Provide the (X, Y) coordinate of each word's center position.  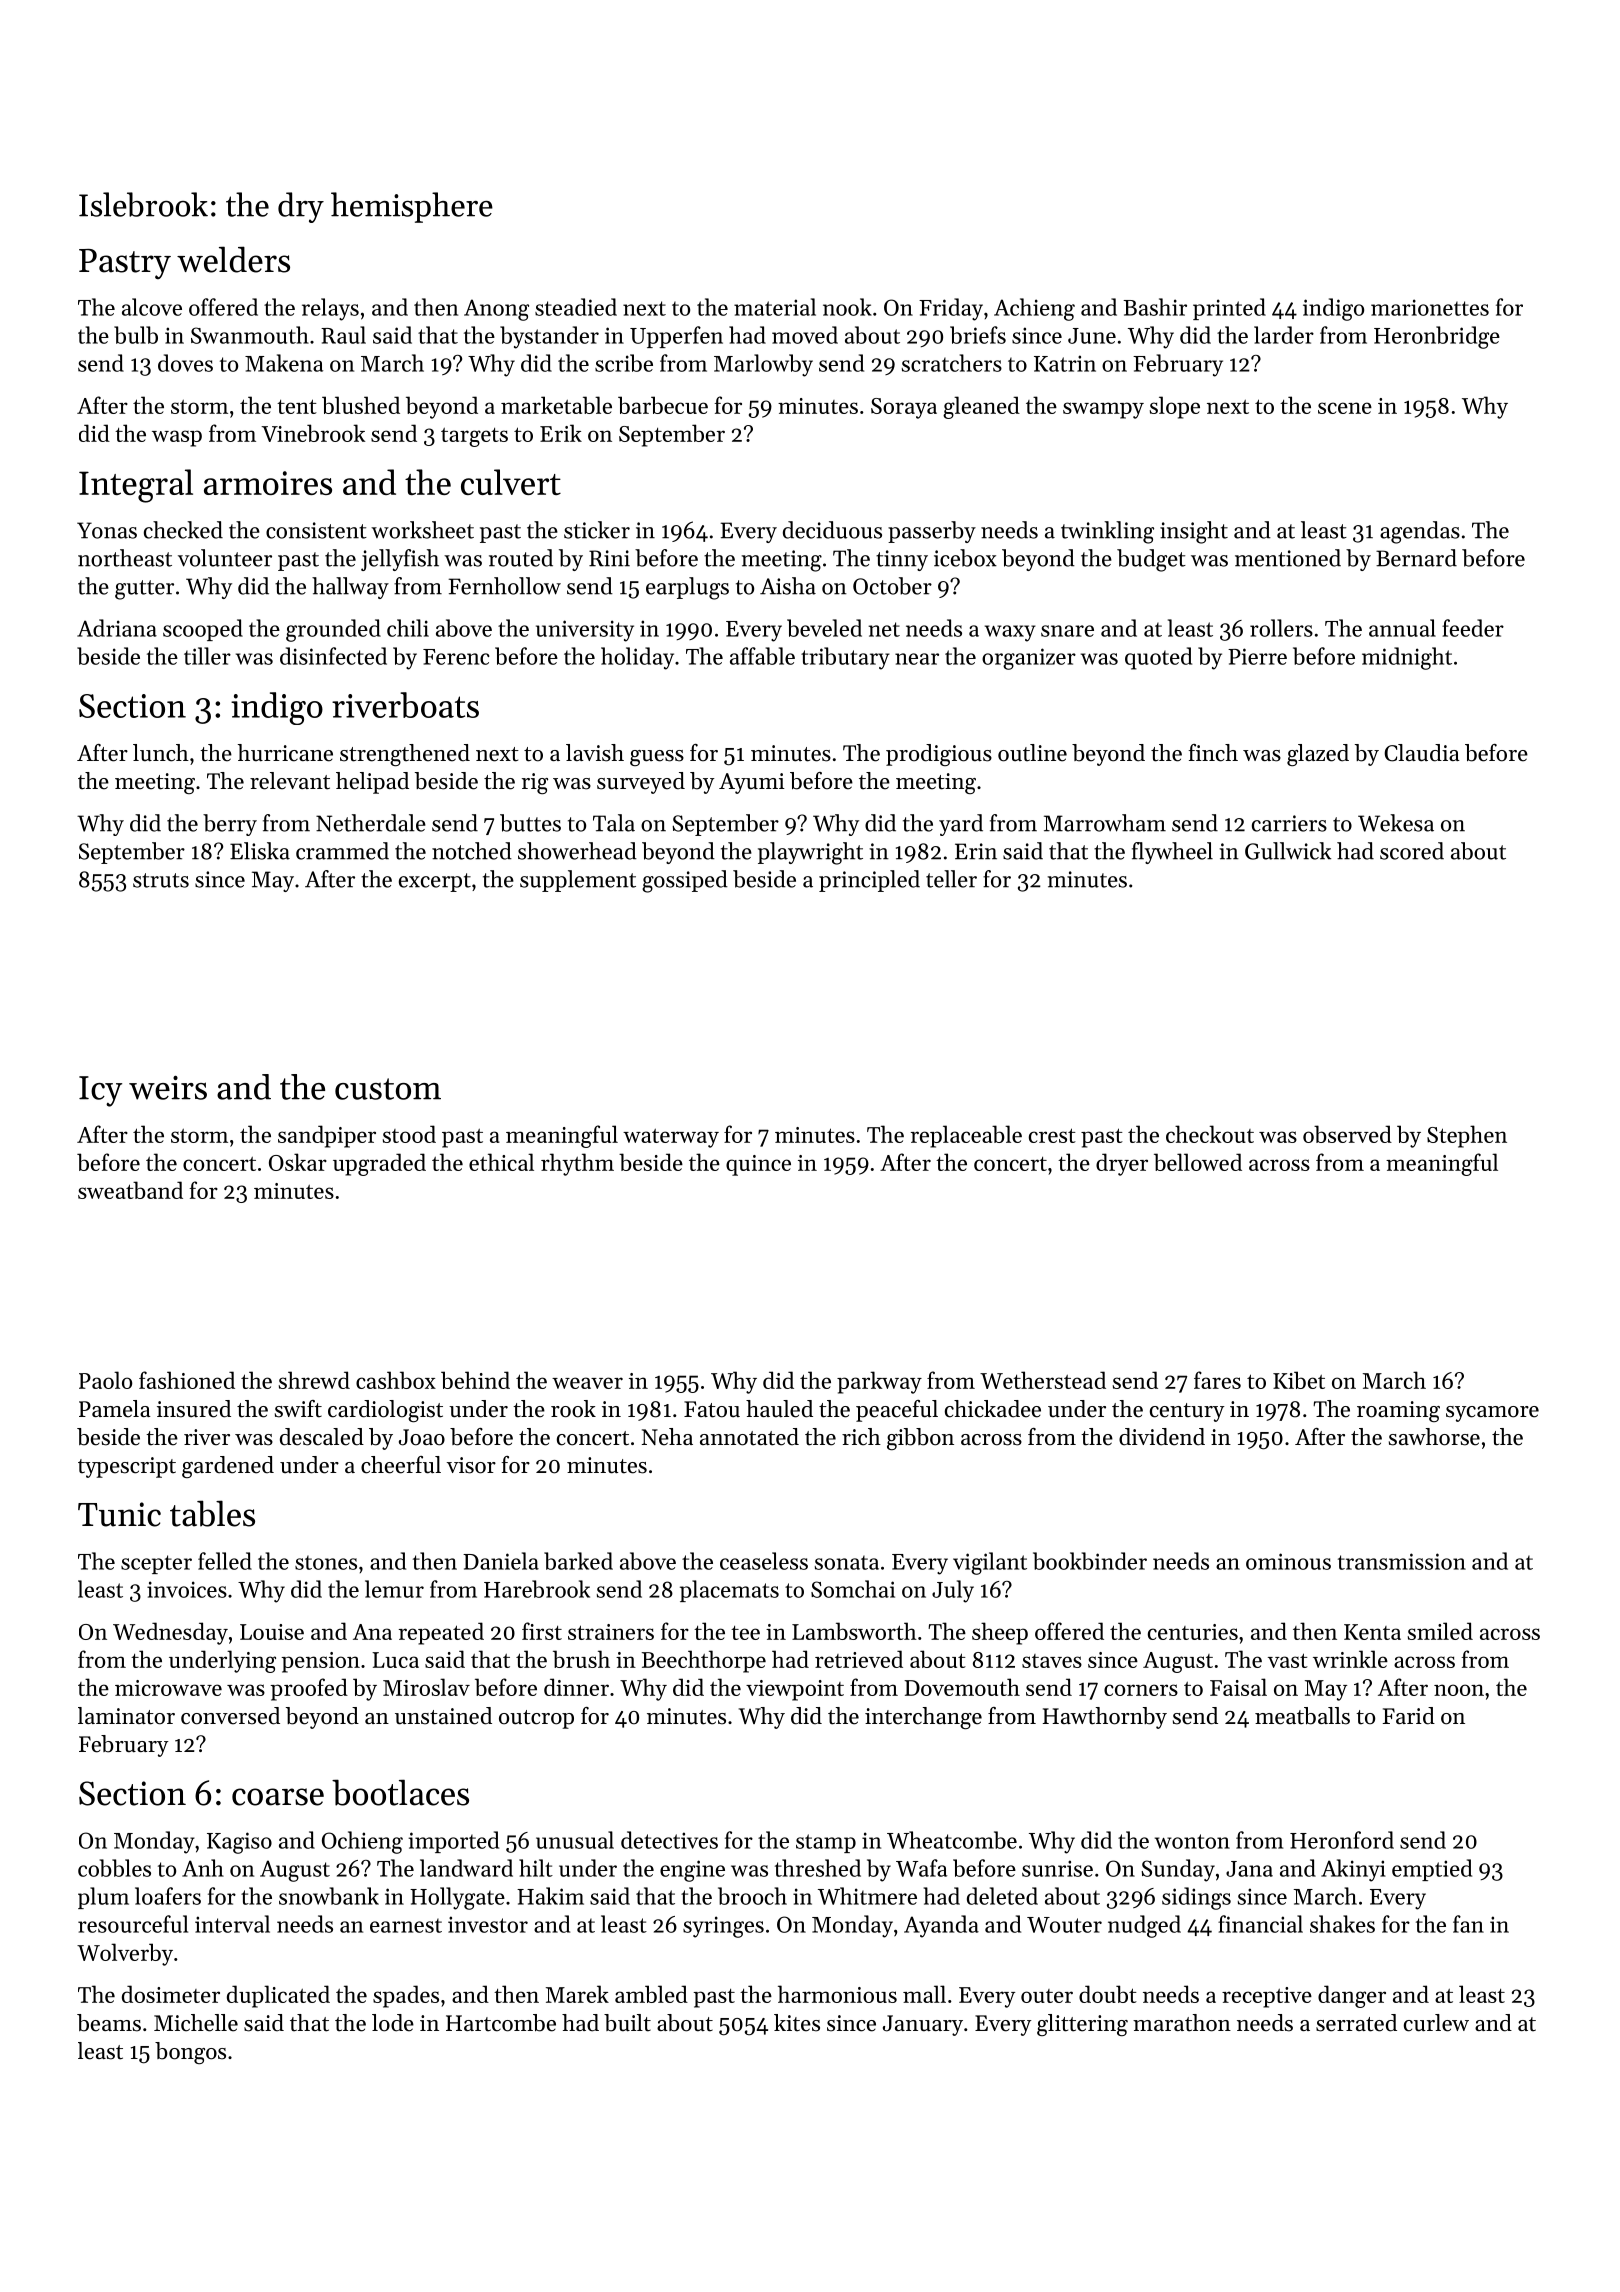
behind (475, 1380)
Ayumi (752, 783)
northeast (125, 558)
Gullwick (1288, 851)
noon (1459, 1690)
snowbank (329, 1896)
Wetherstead (1043, 1380)
